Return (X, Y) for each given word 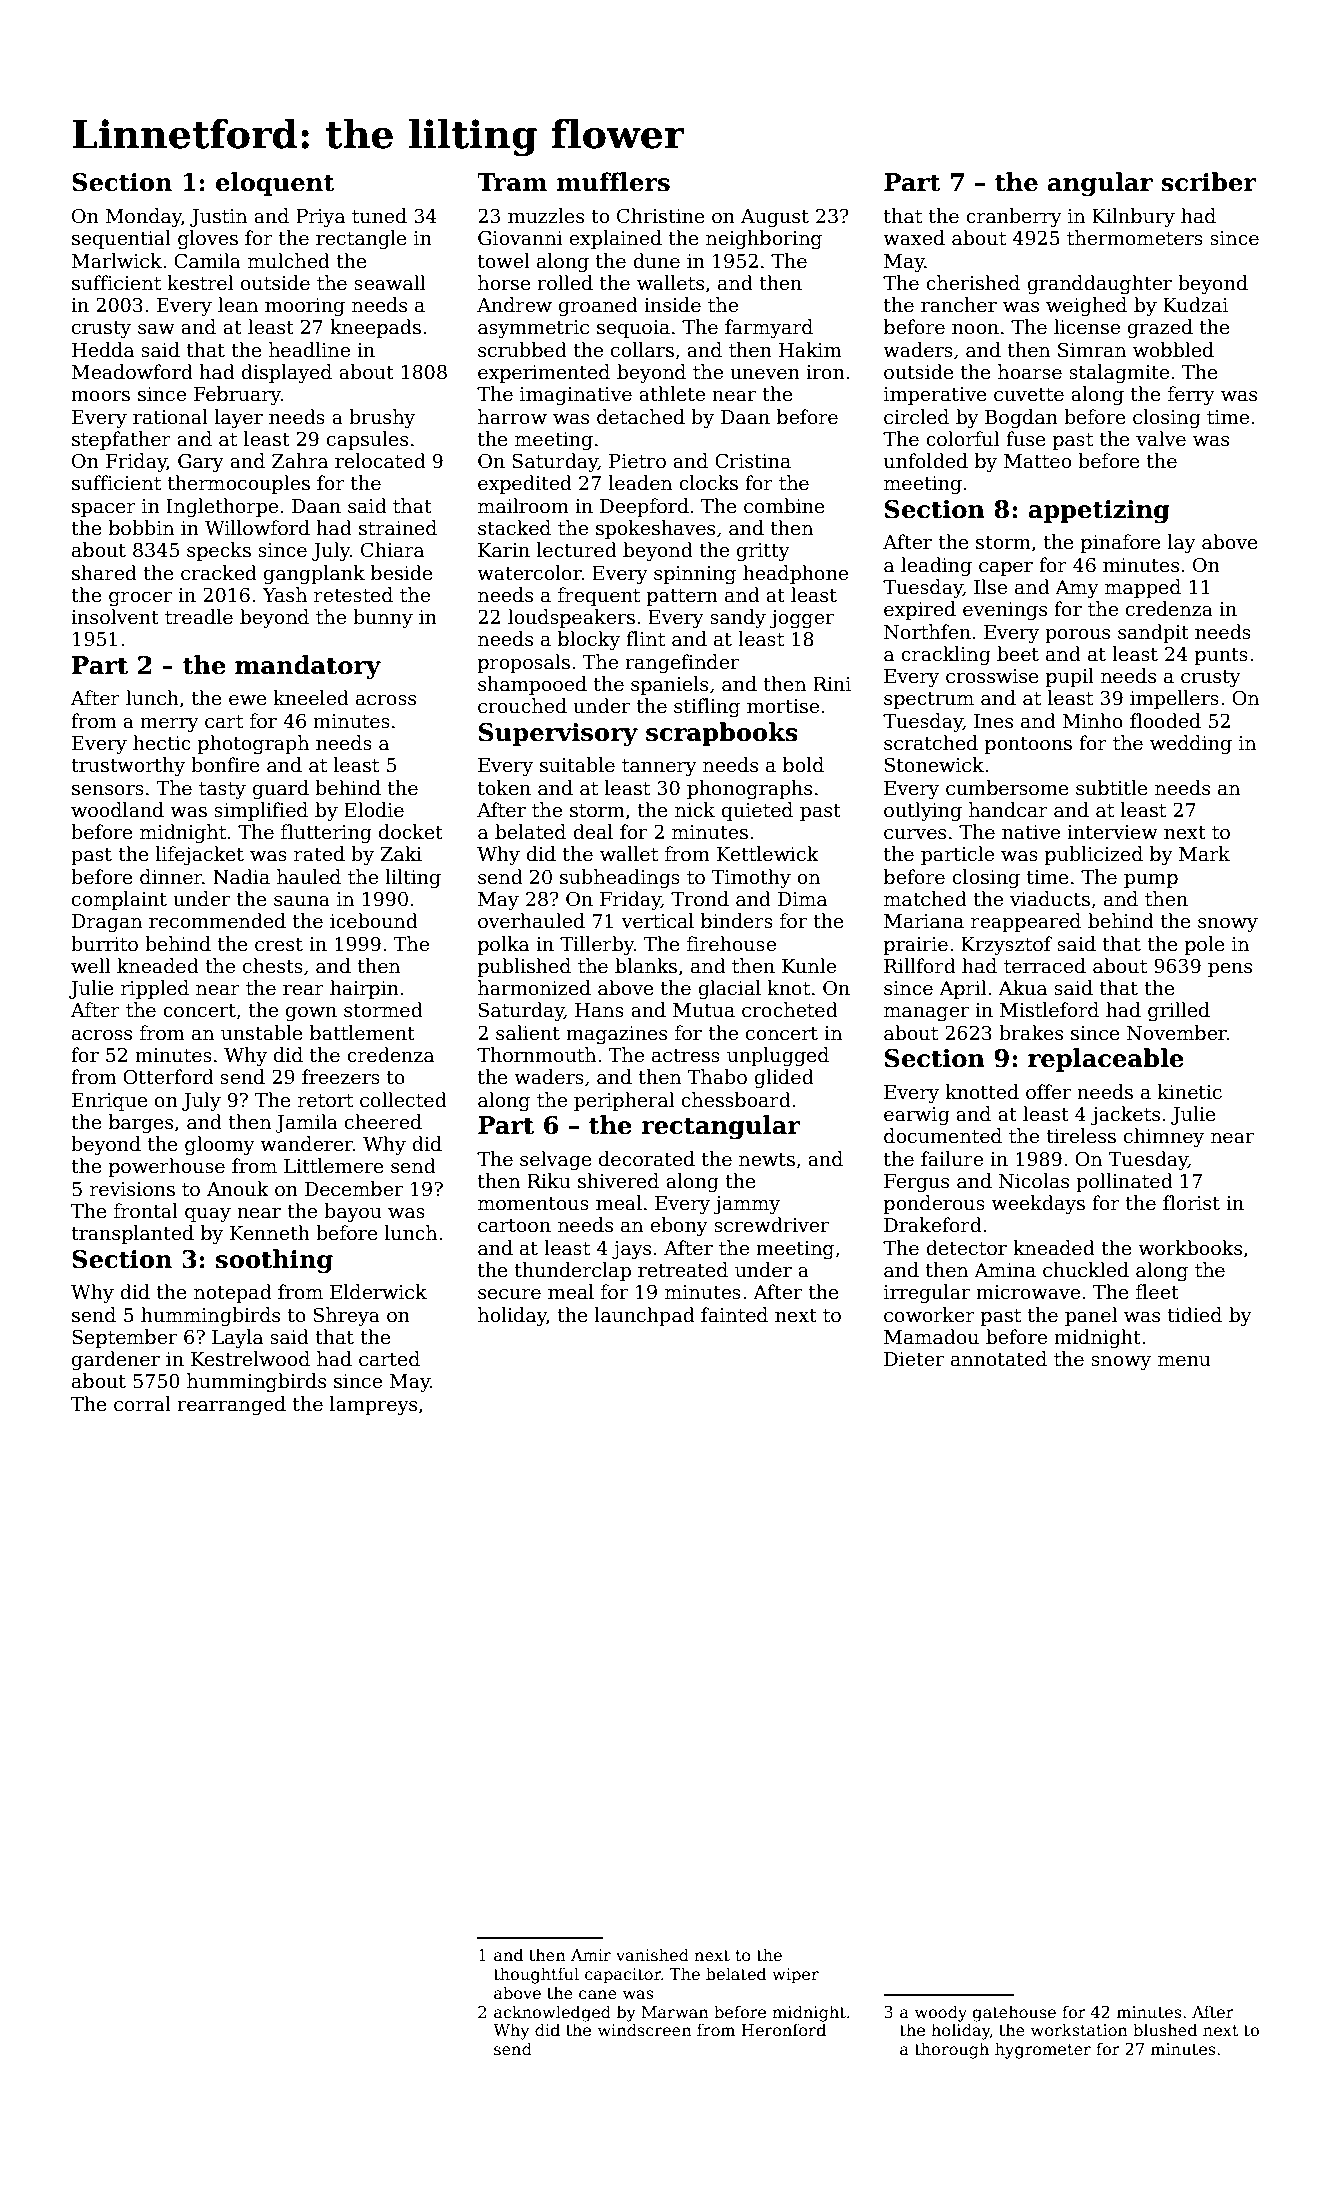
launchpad (644, 1316)
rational (170, 417)
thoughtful (536, 1975)
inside (672, 305)
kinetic (1190, 1092)
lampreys (373, 1405)
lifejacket (200, 855)
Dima (802, 899)
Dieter (914, 1359)
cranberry (1014, 217)
